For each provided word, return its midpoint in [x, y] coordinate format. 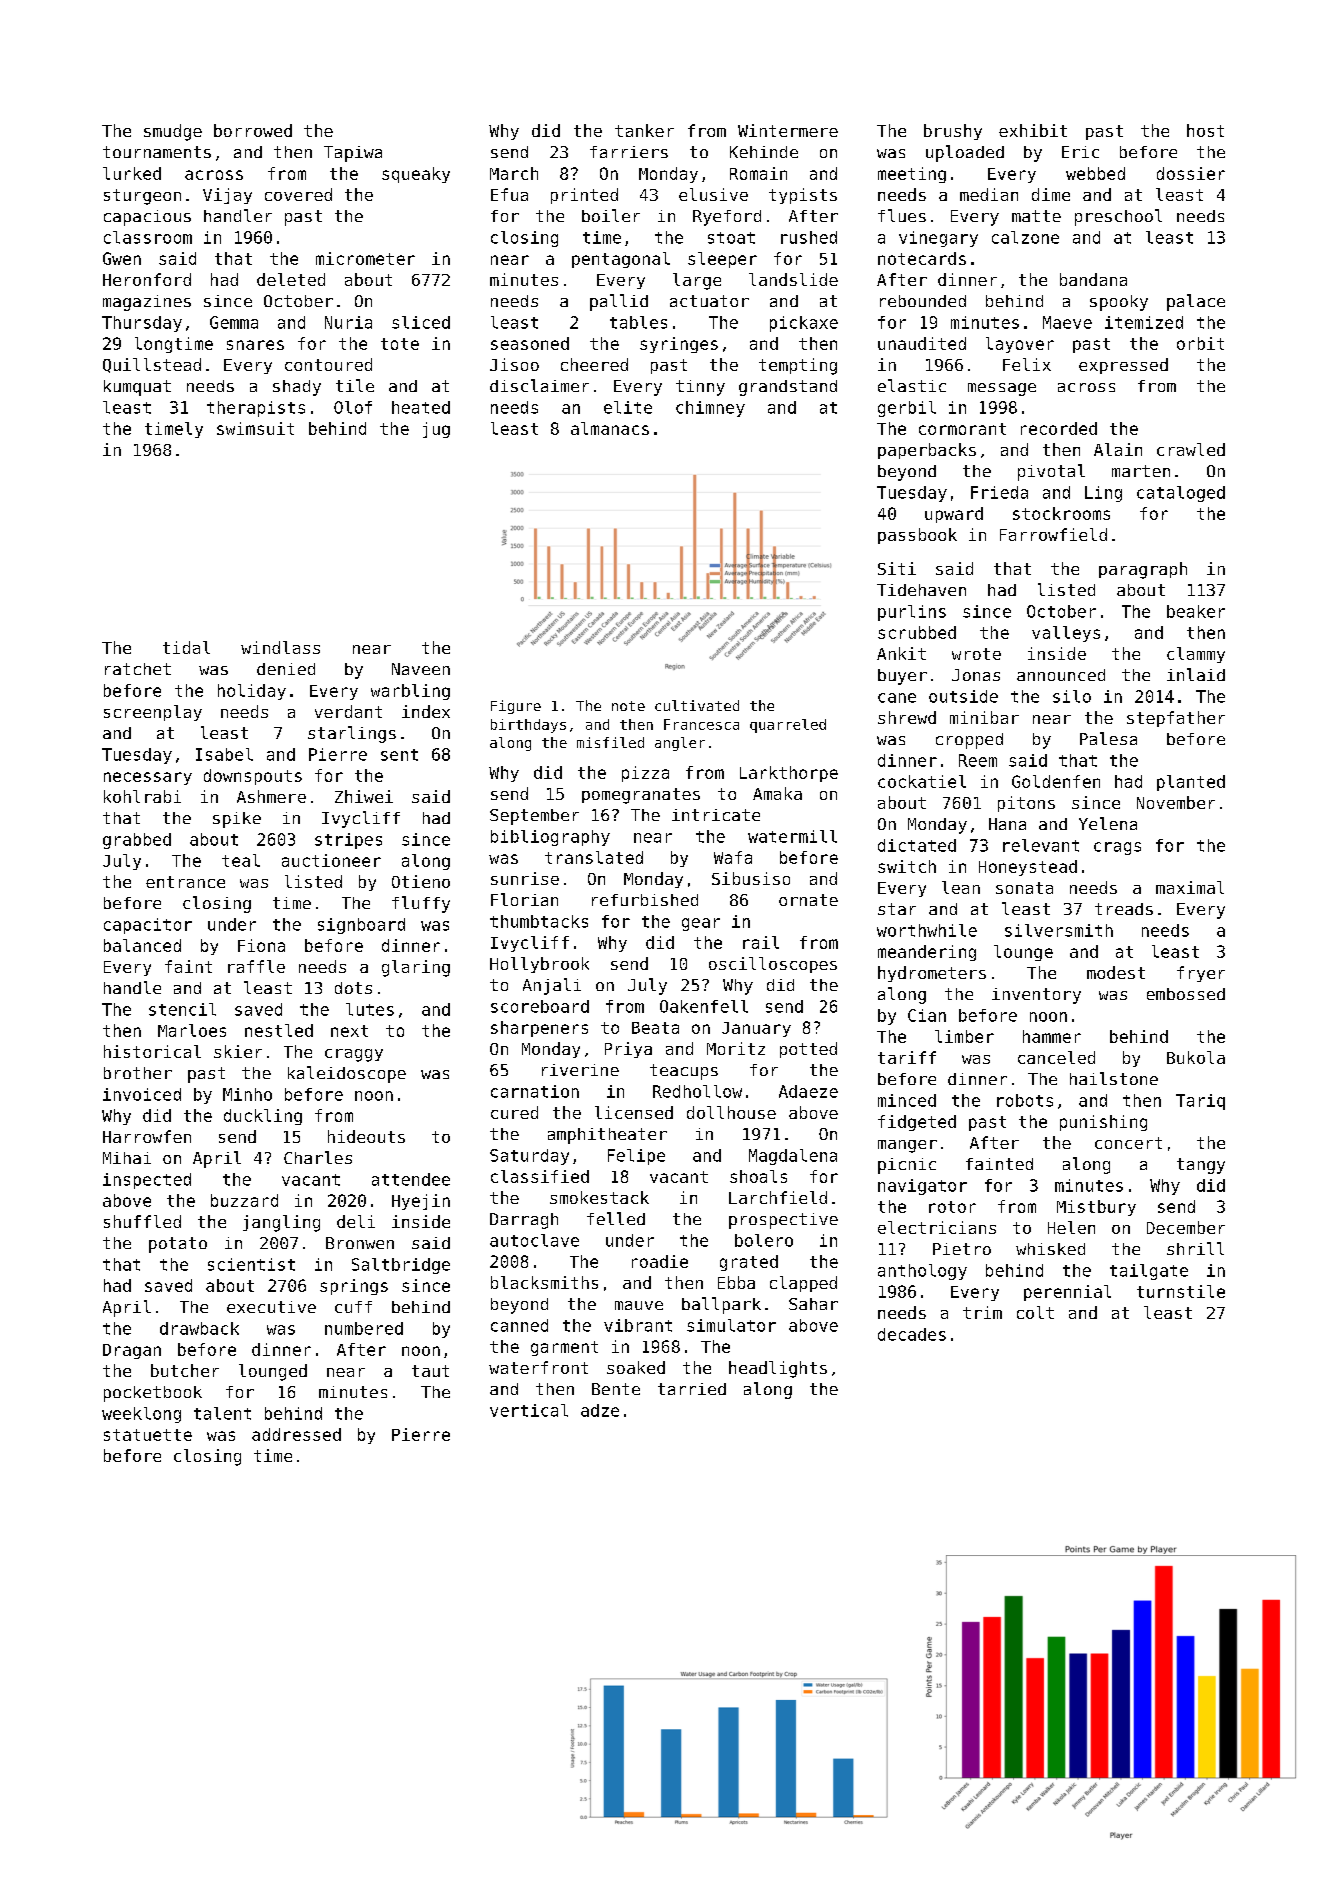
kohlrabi [142, 796]
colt [1035, 1312]
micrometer [365, 258]
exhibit [1033, 130]
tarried [692, 1389]
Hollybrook [539, 965]
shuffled [142, 1221]
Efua [509, 194]
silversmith [1059, 930]
